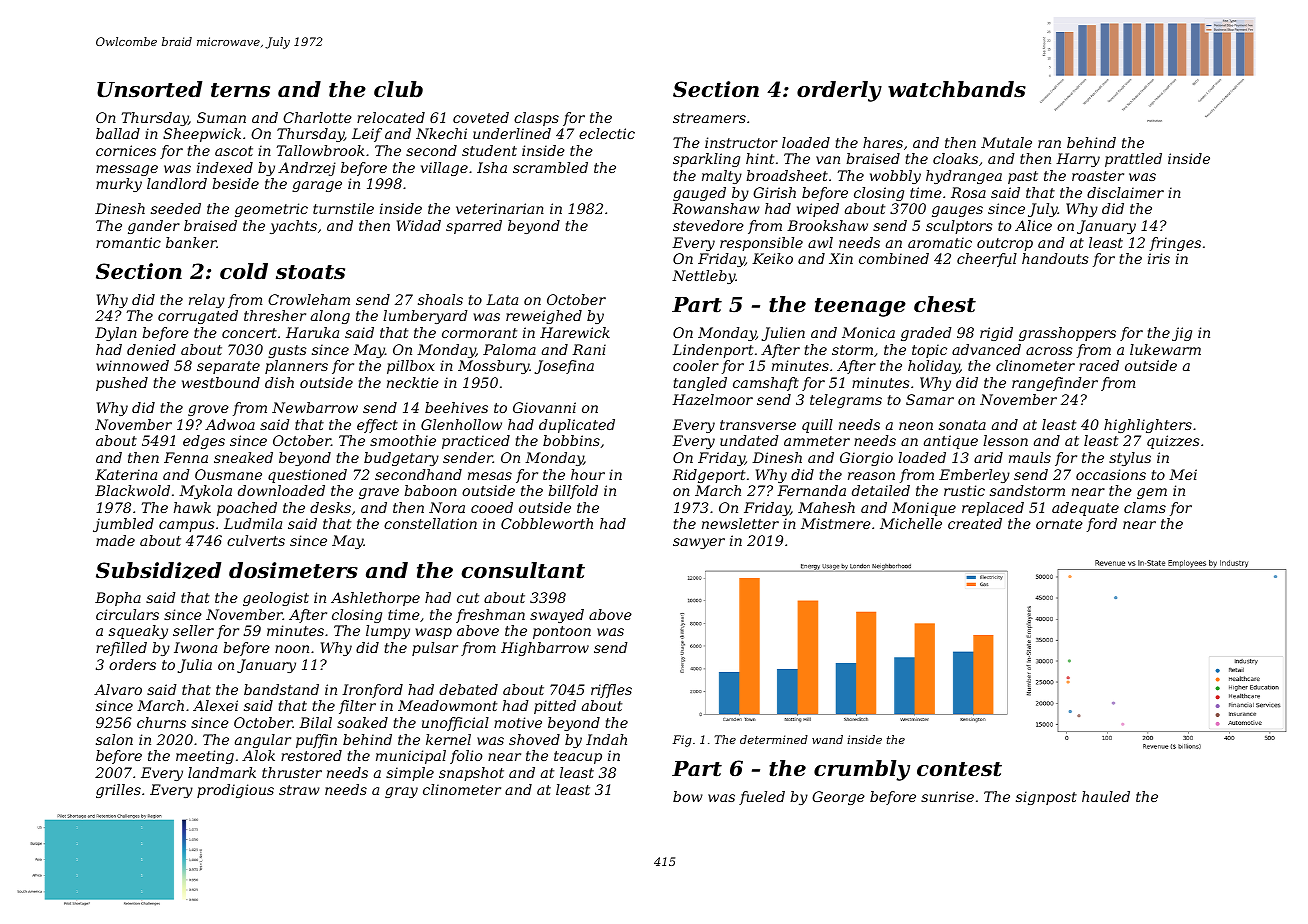 This image has width=1308, height=924. What do you see at coordinates (1145, 507) in the image?
I see `clams` at bounding box center [1145, 507].
